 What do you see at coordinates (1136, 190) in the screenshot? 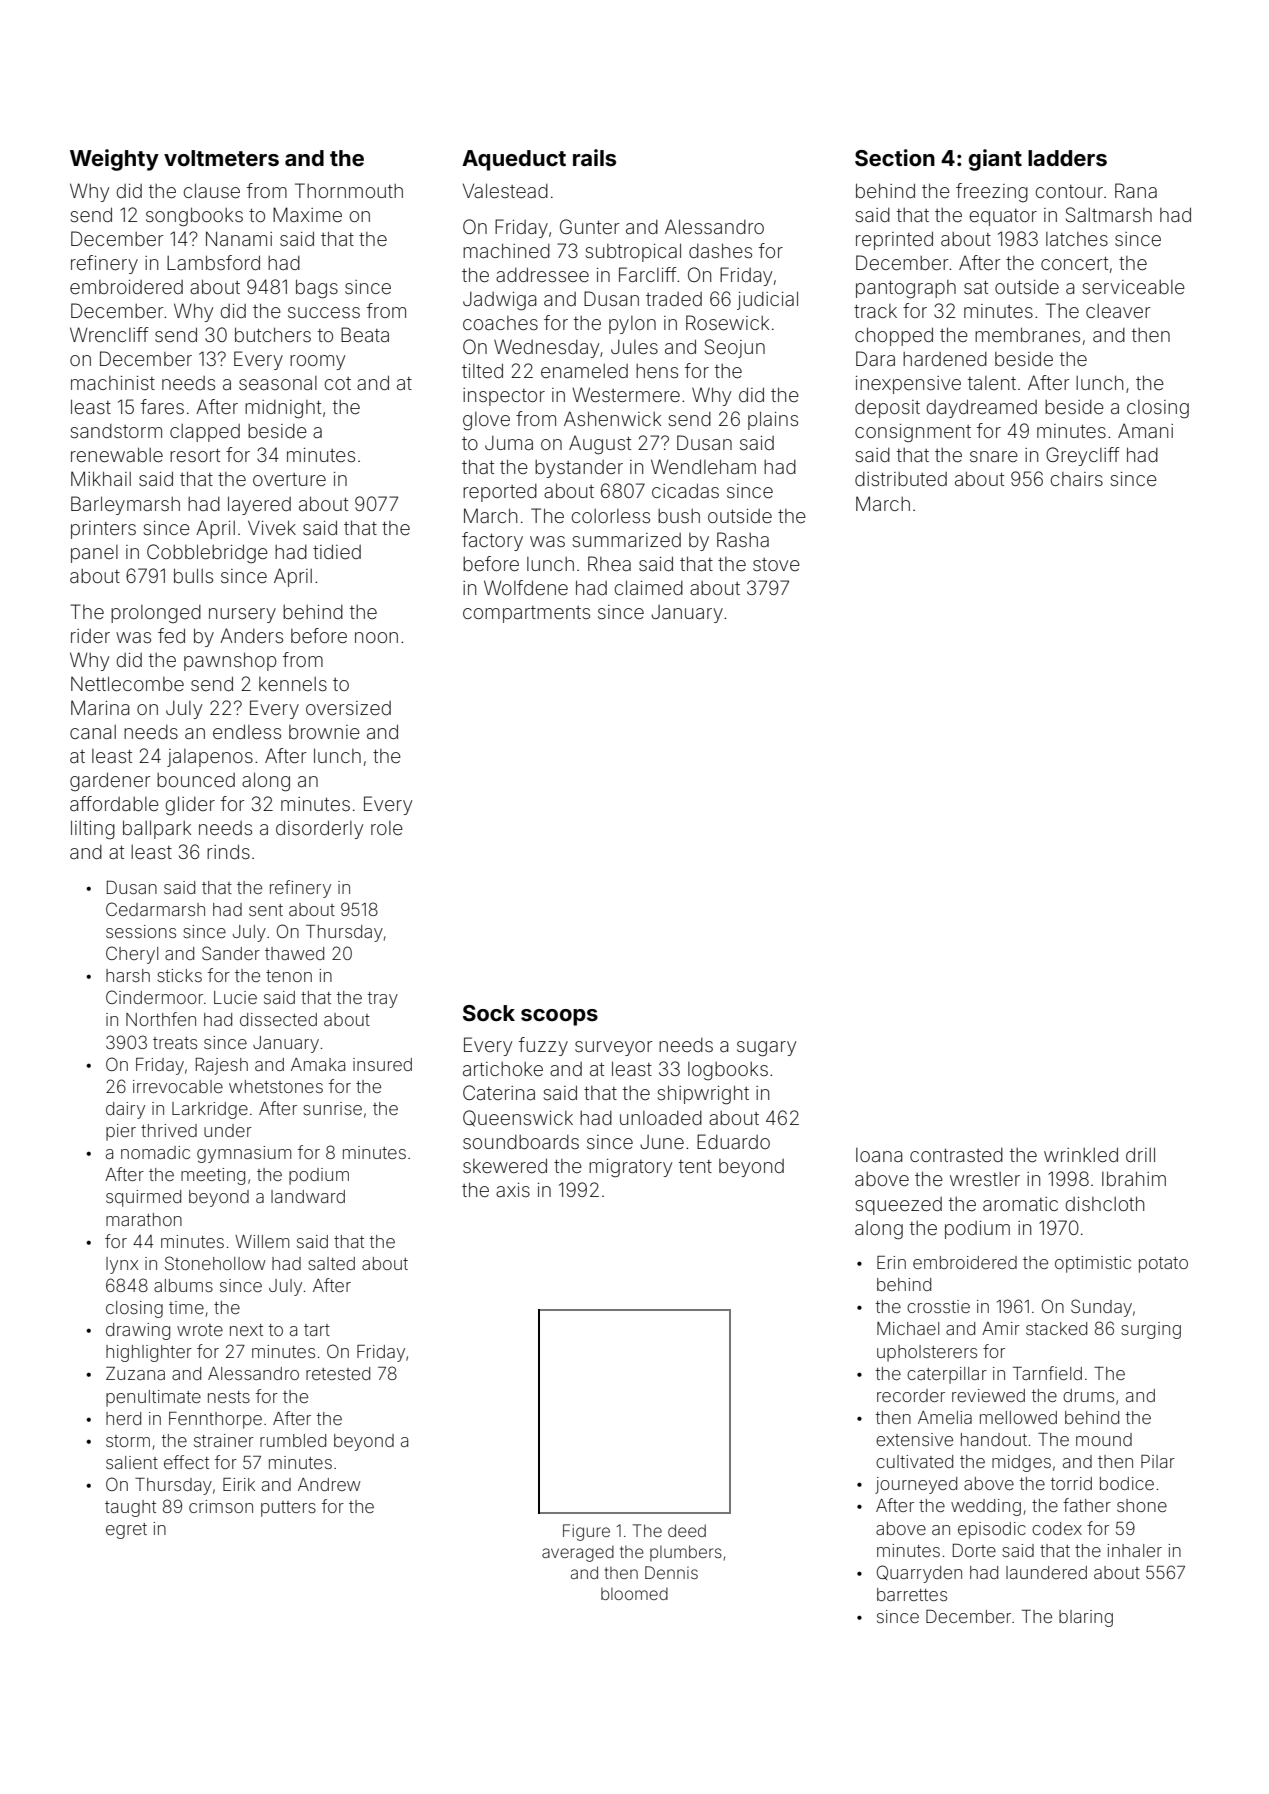
I see `Rana` at bounding box center [1136, 190].
